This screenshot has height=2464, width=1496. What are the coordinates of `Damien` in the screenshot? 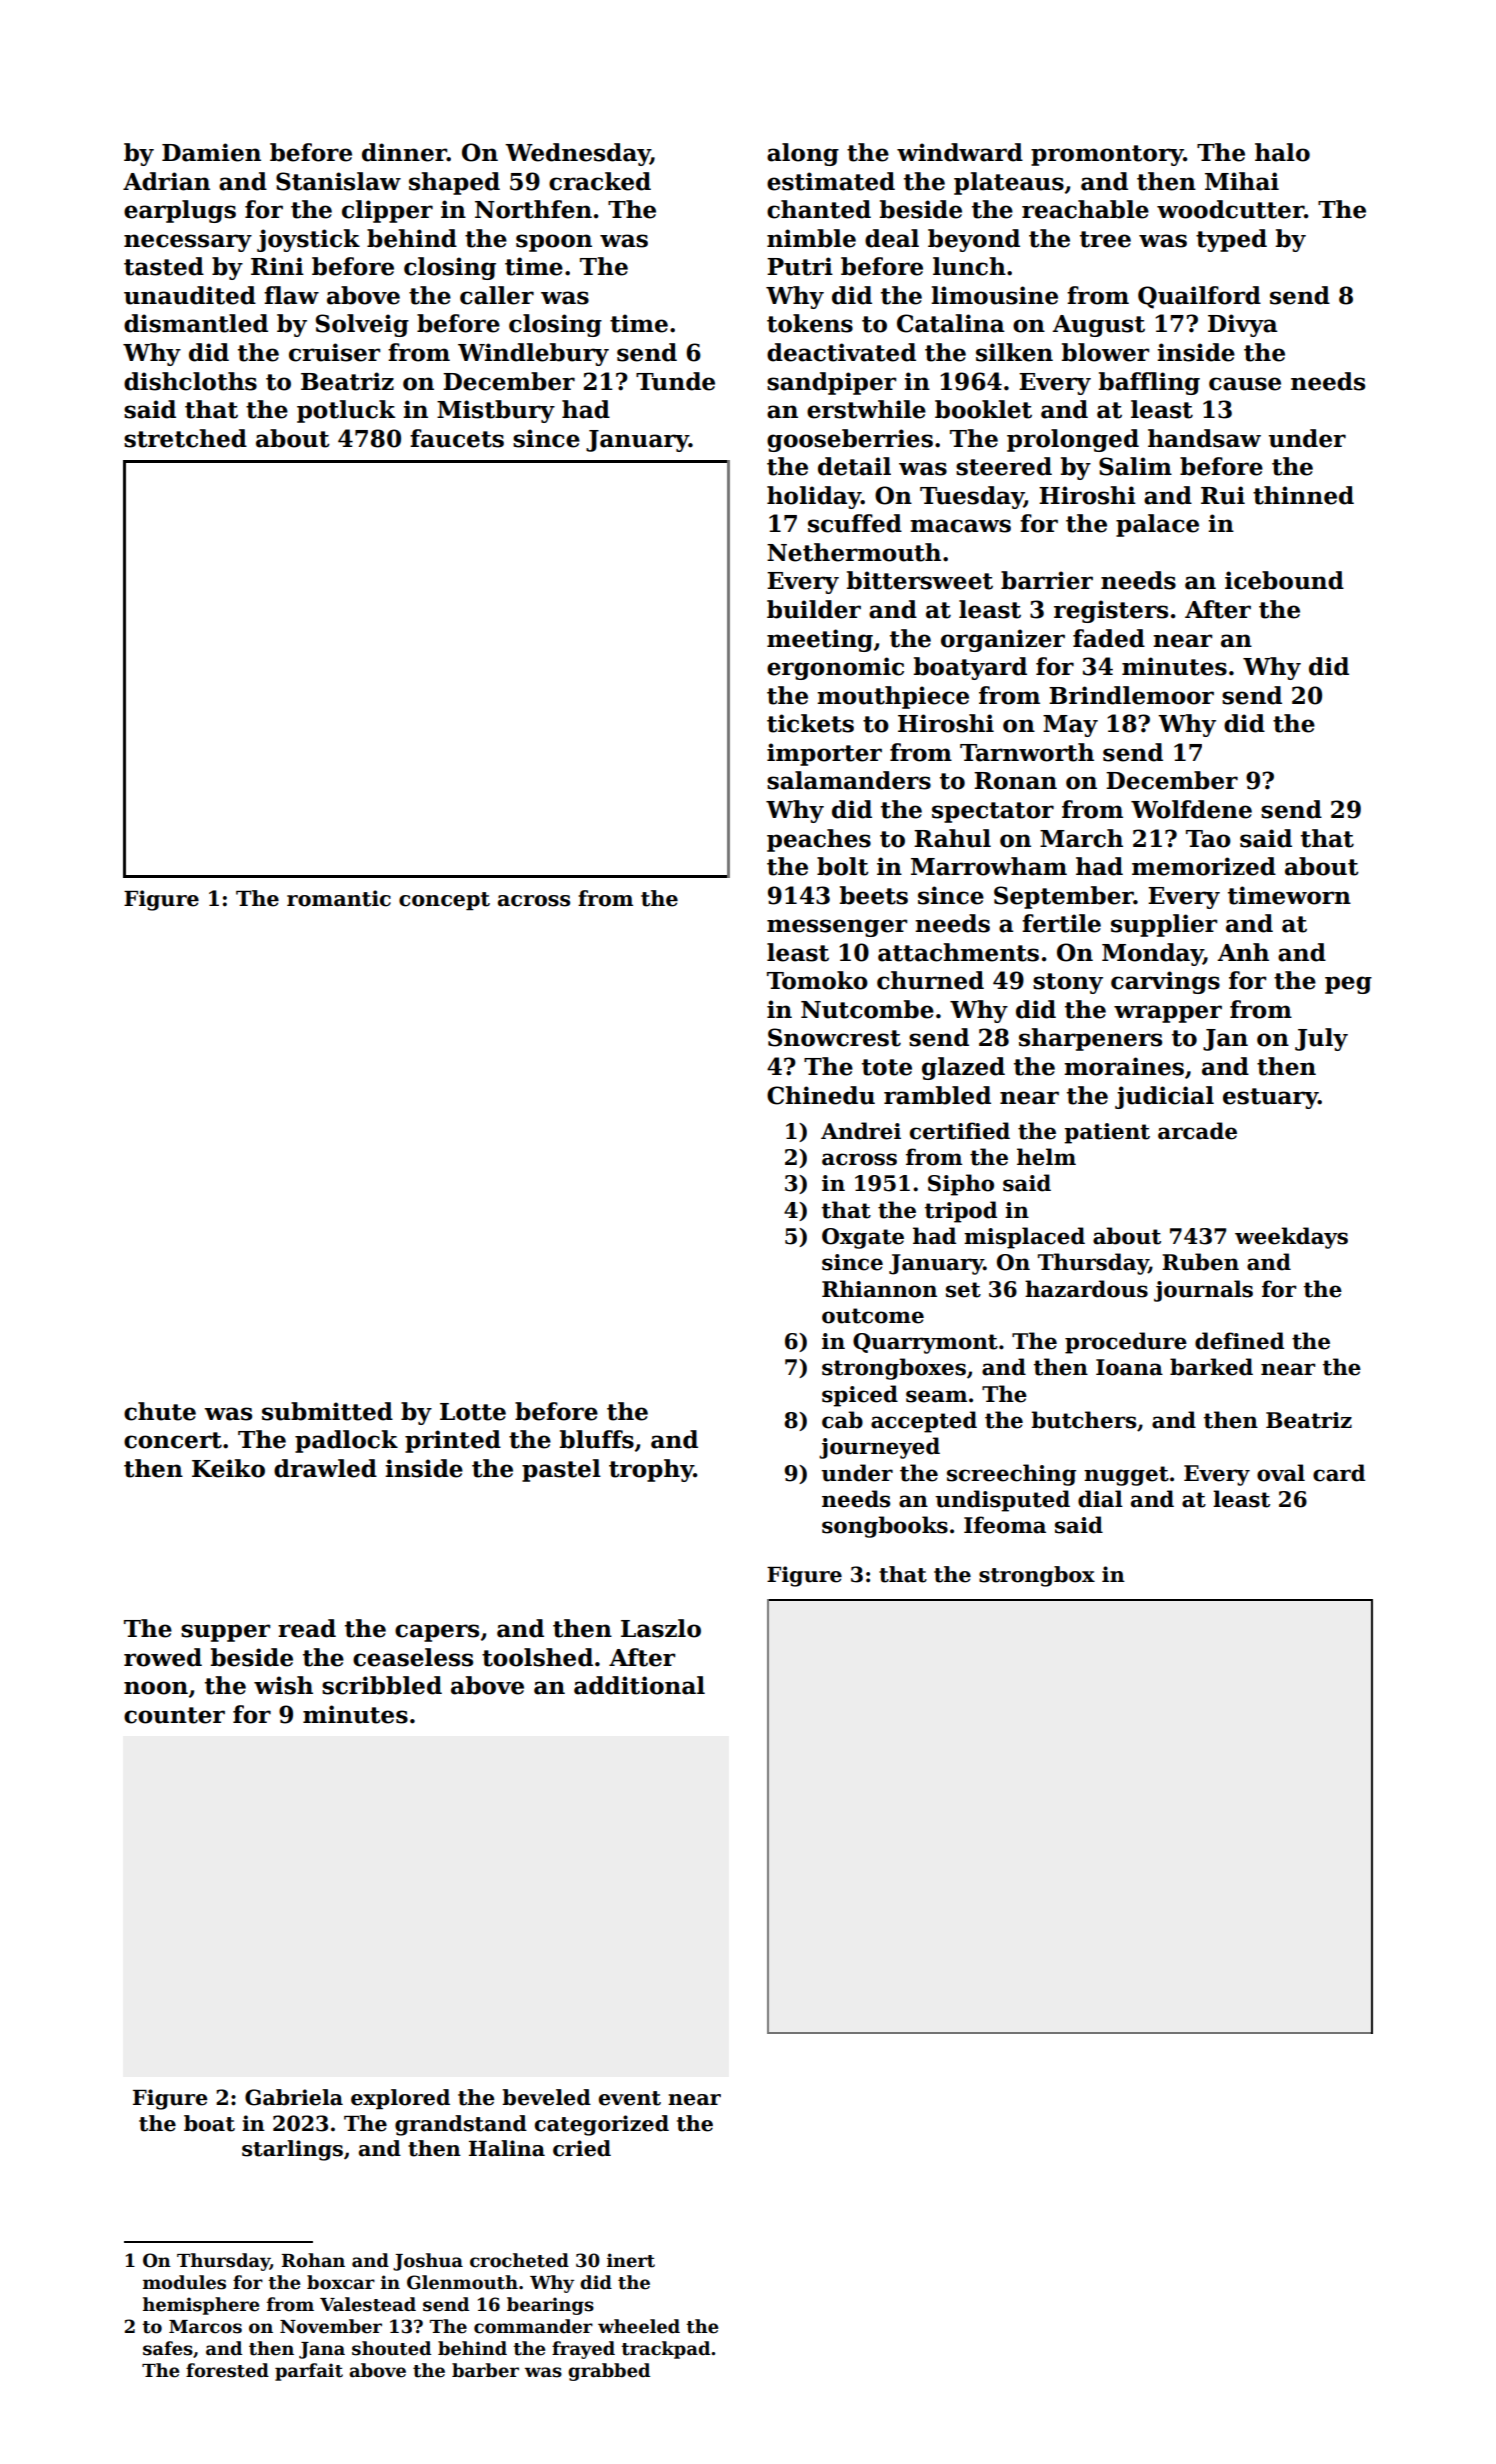 It's located at (211, 152).
